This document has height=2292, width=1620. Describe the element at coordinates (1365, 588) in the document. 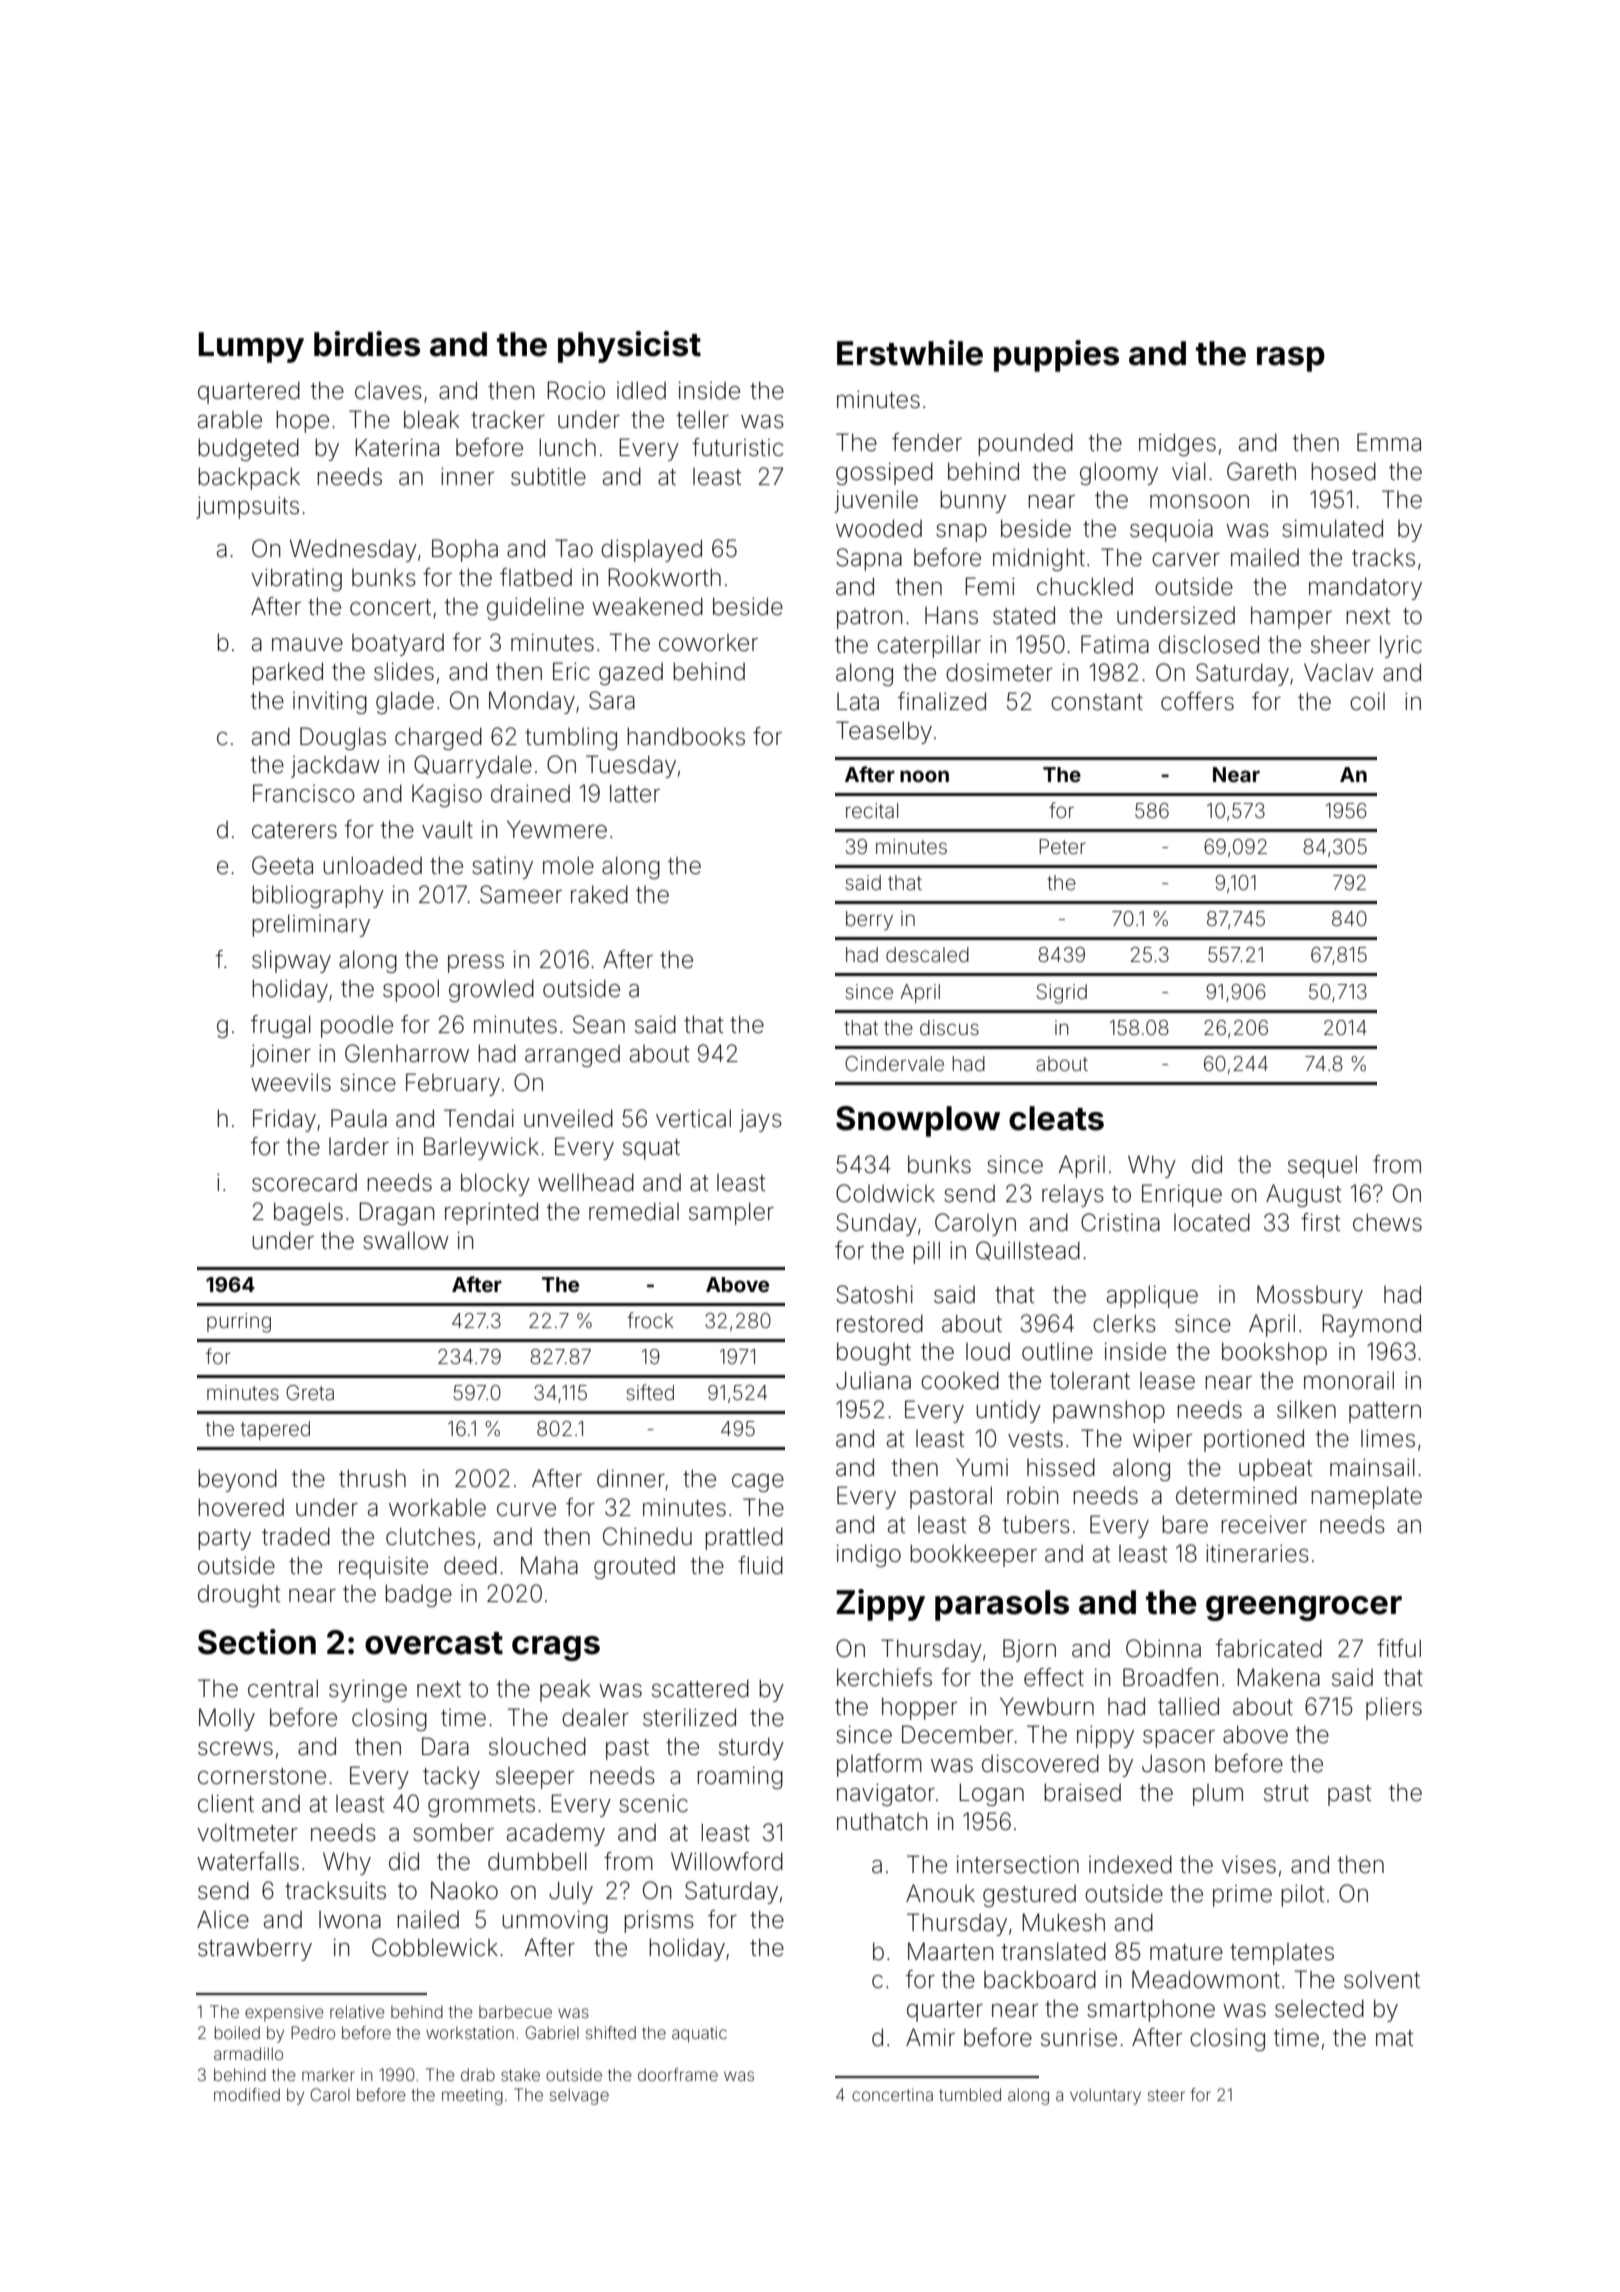

I see `mandatory` at that location.
